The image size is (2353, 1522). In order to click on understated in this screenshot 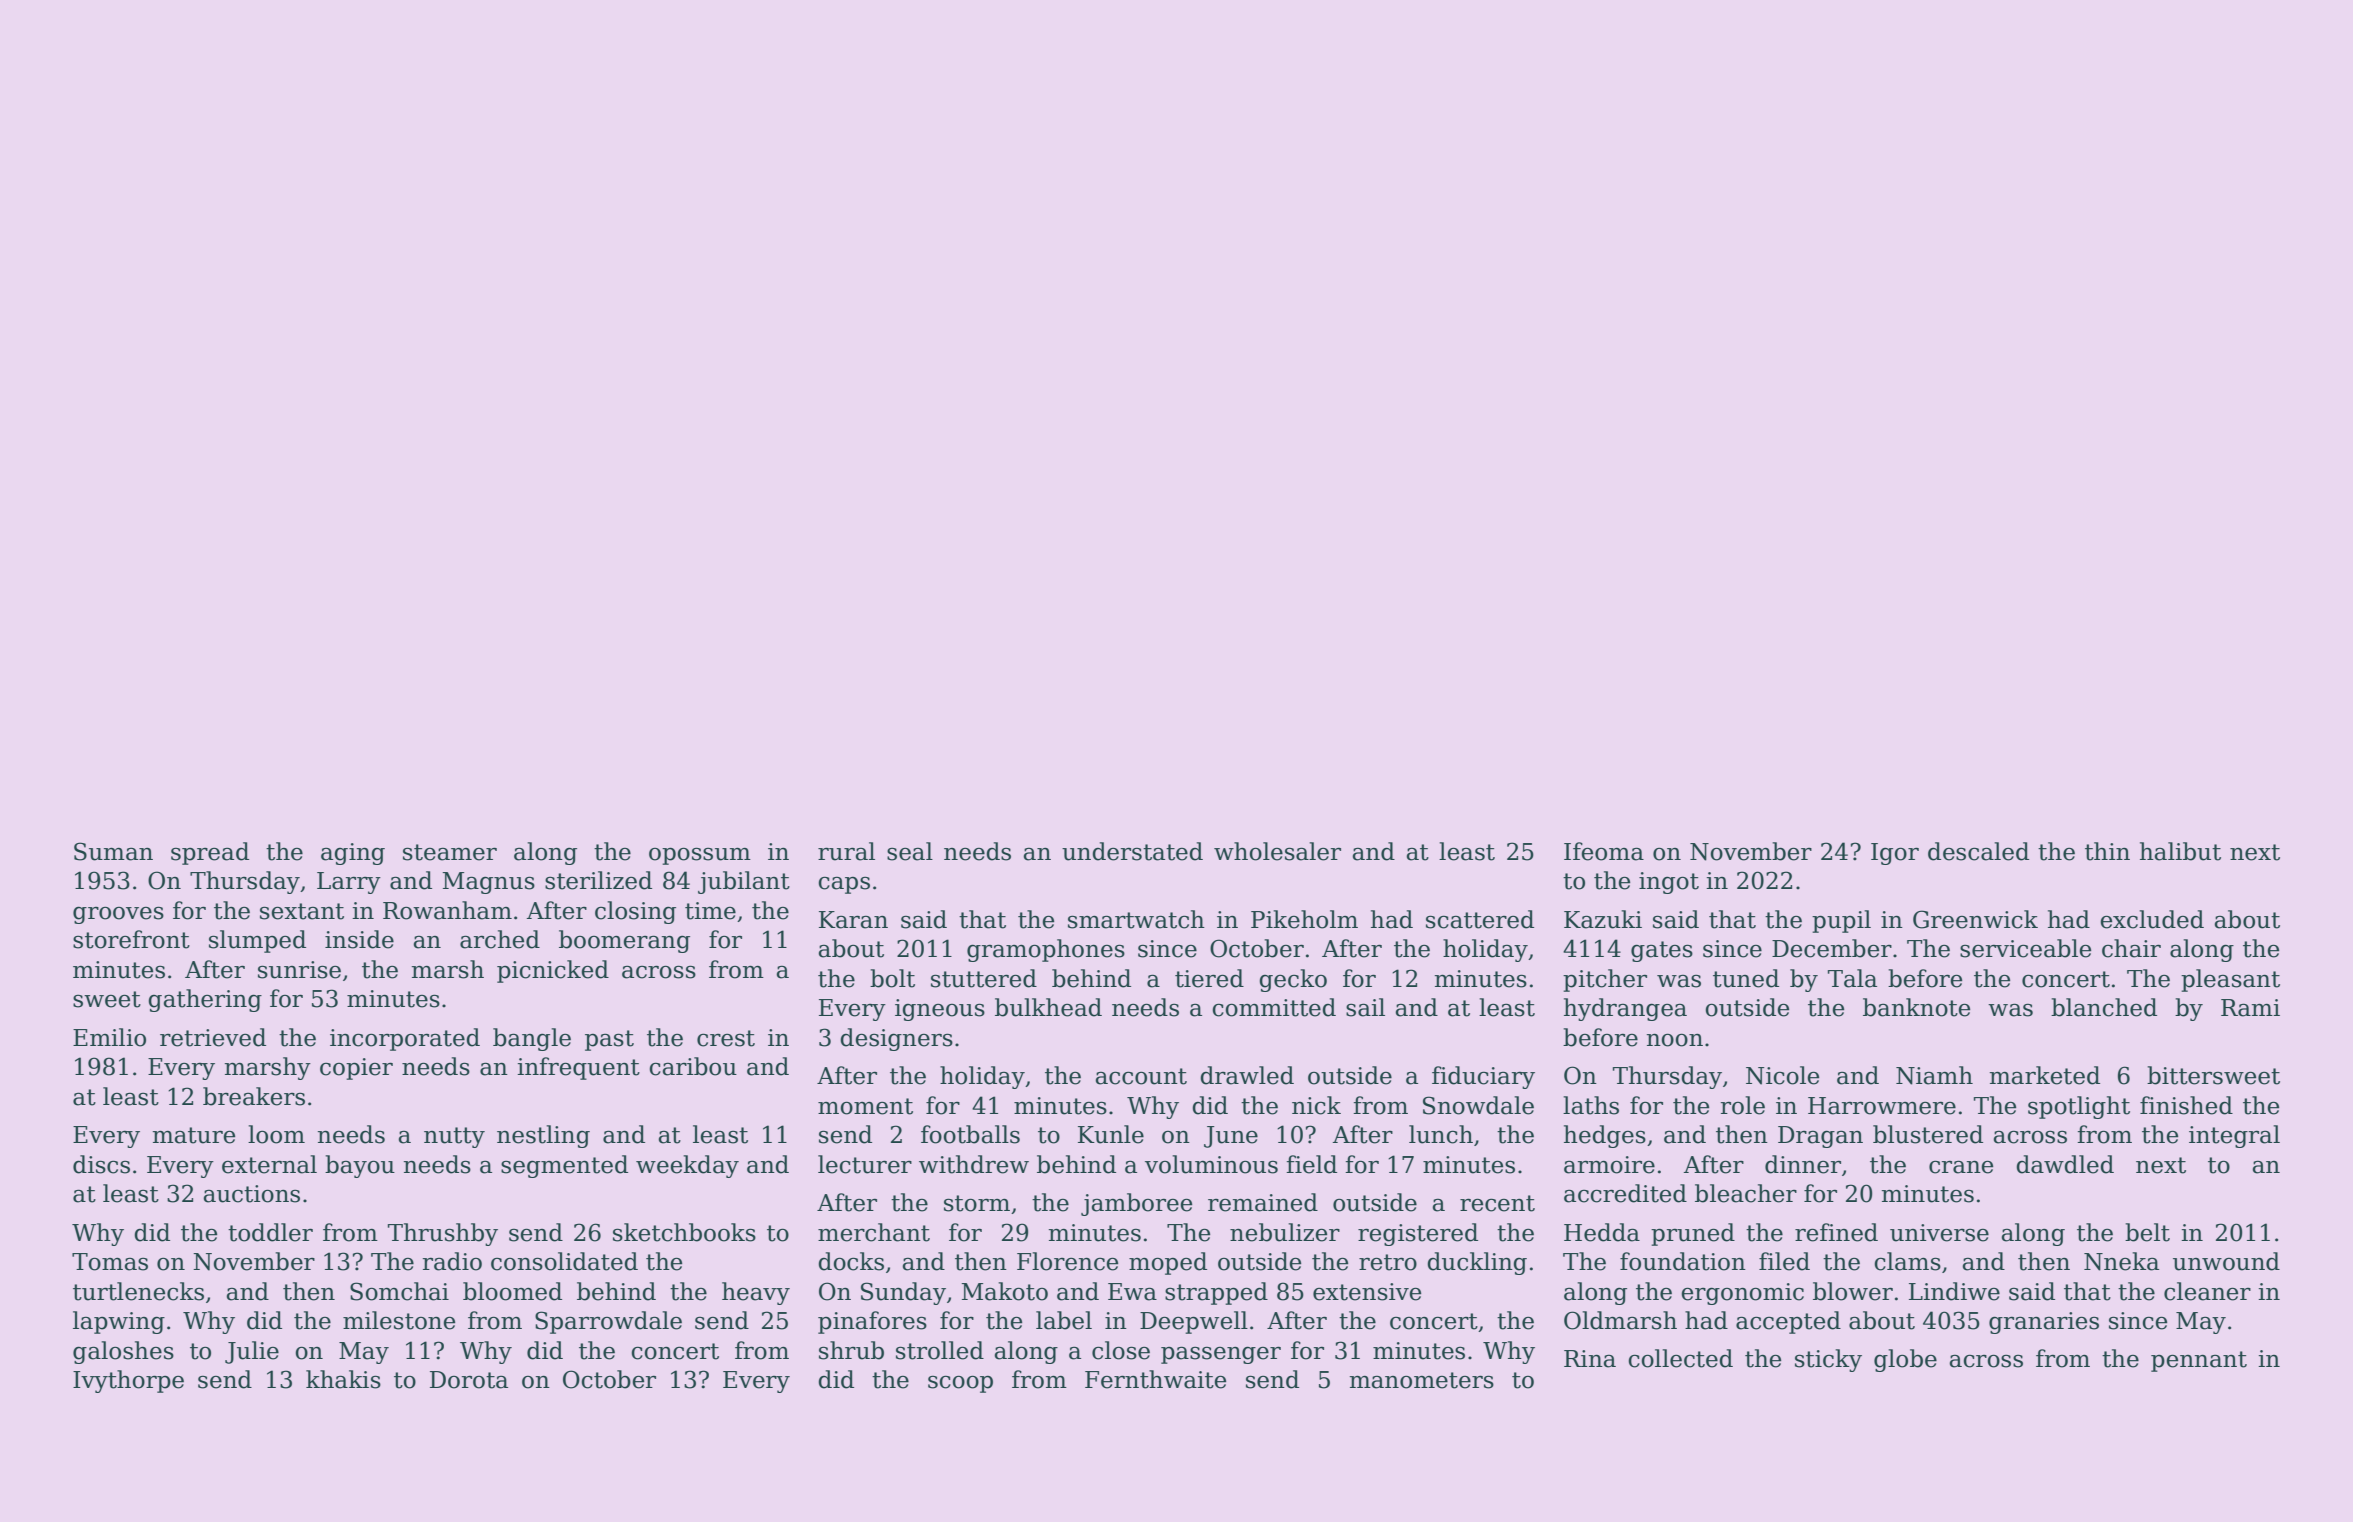, I will do `click(1132, 851)`.
